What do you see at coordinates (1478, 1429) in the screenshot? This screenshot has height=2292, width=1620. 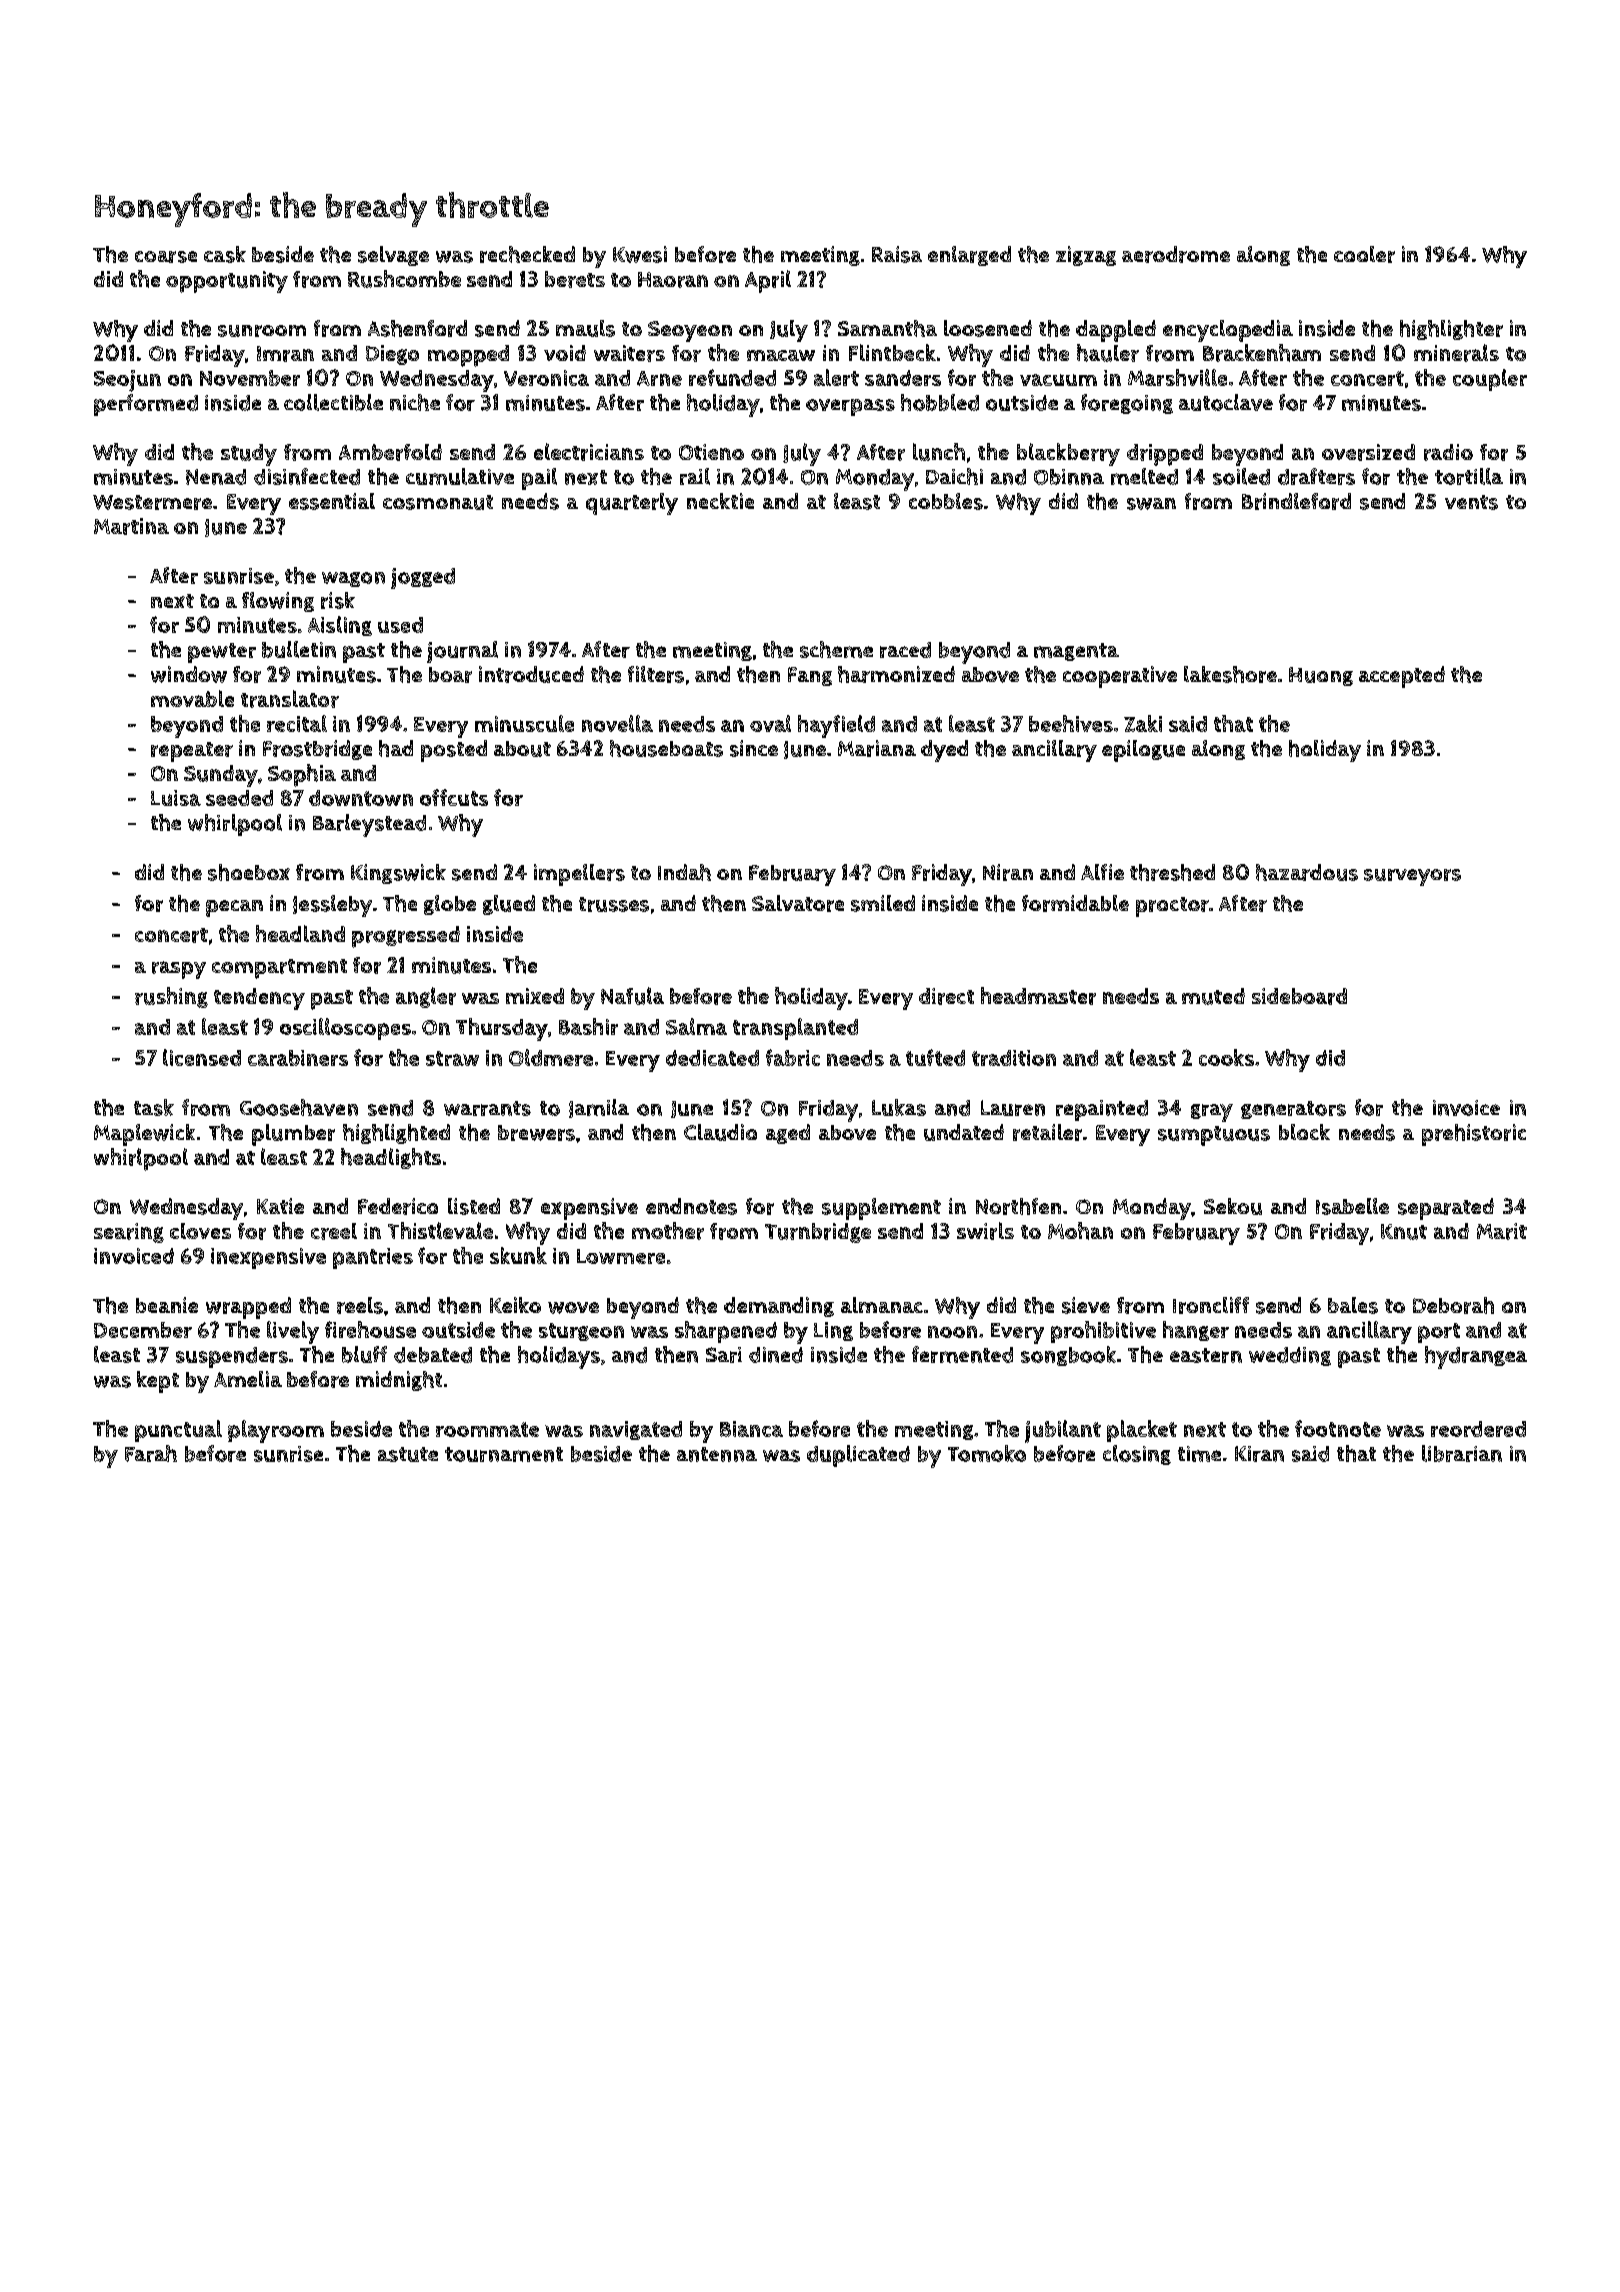 I see `reordered` at bounding box center [1478, 1429].
